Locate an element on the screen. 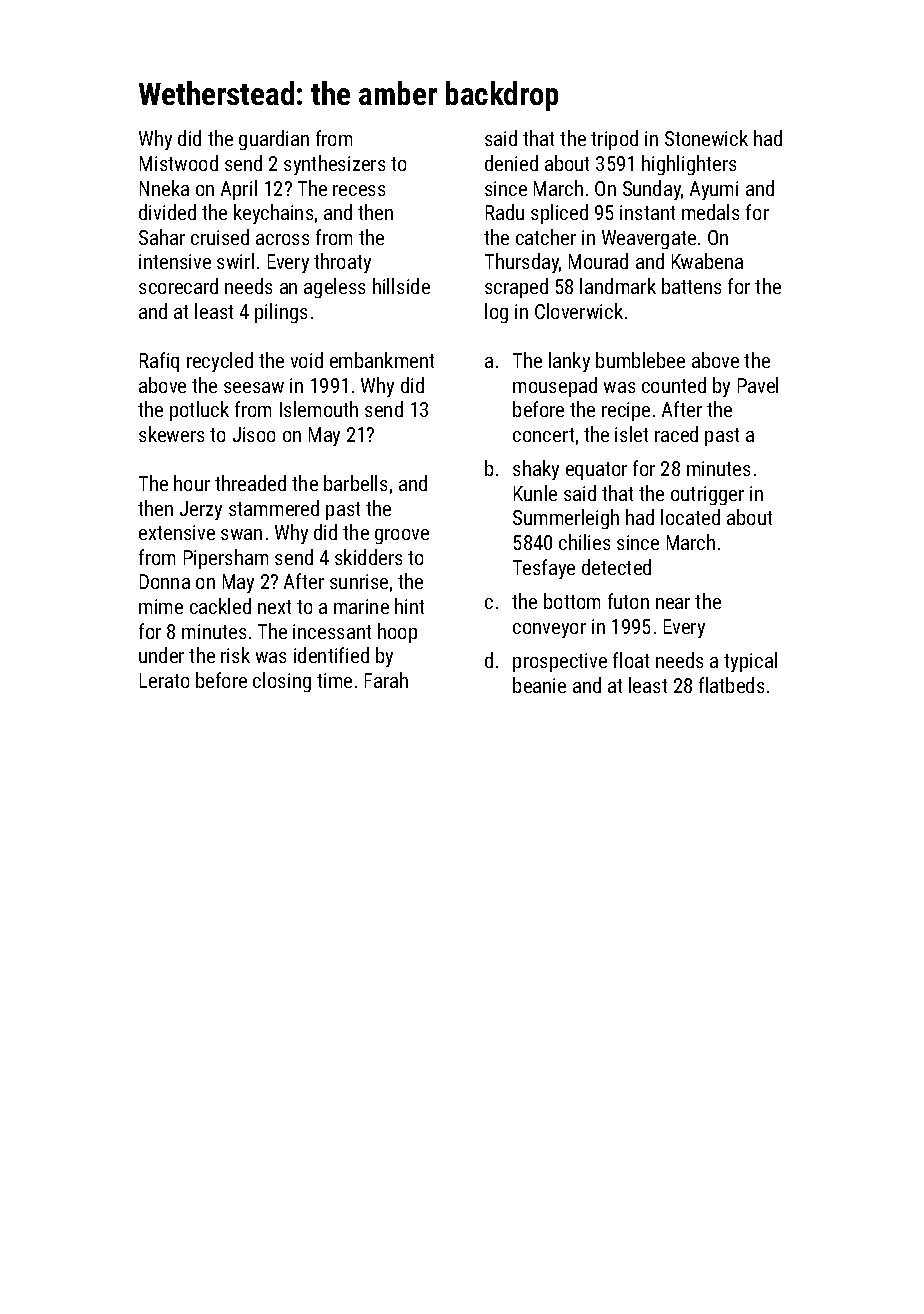 This screenshot has height=1314, width=924. Rafiq is located at coordinates (159, 362).
